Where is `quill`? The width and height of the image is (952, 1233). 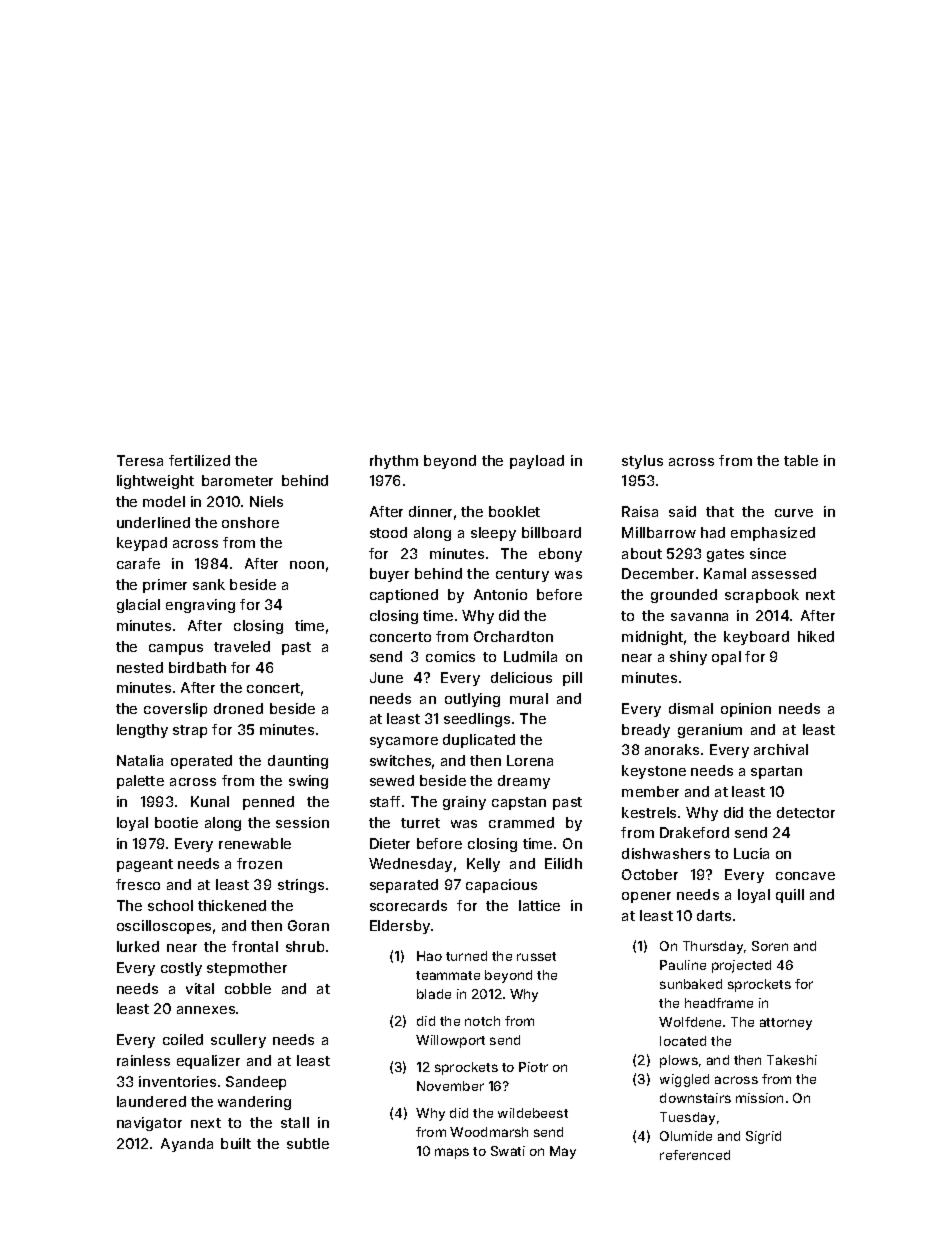 quill is located at coordinates (790, 896).
